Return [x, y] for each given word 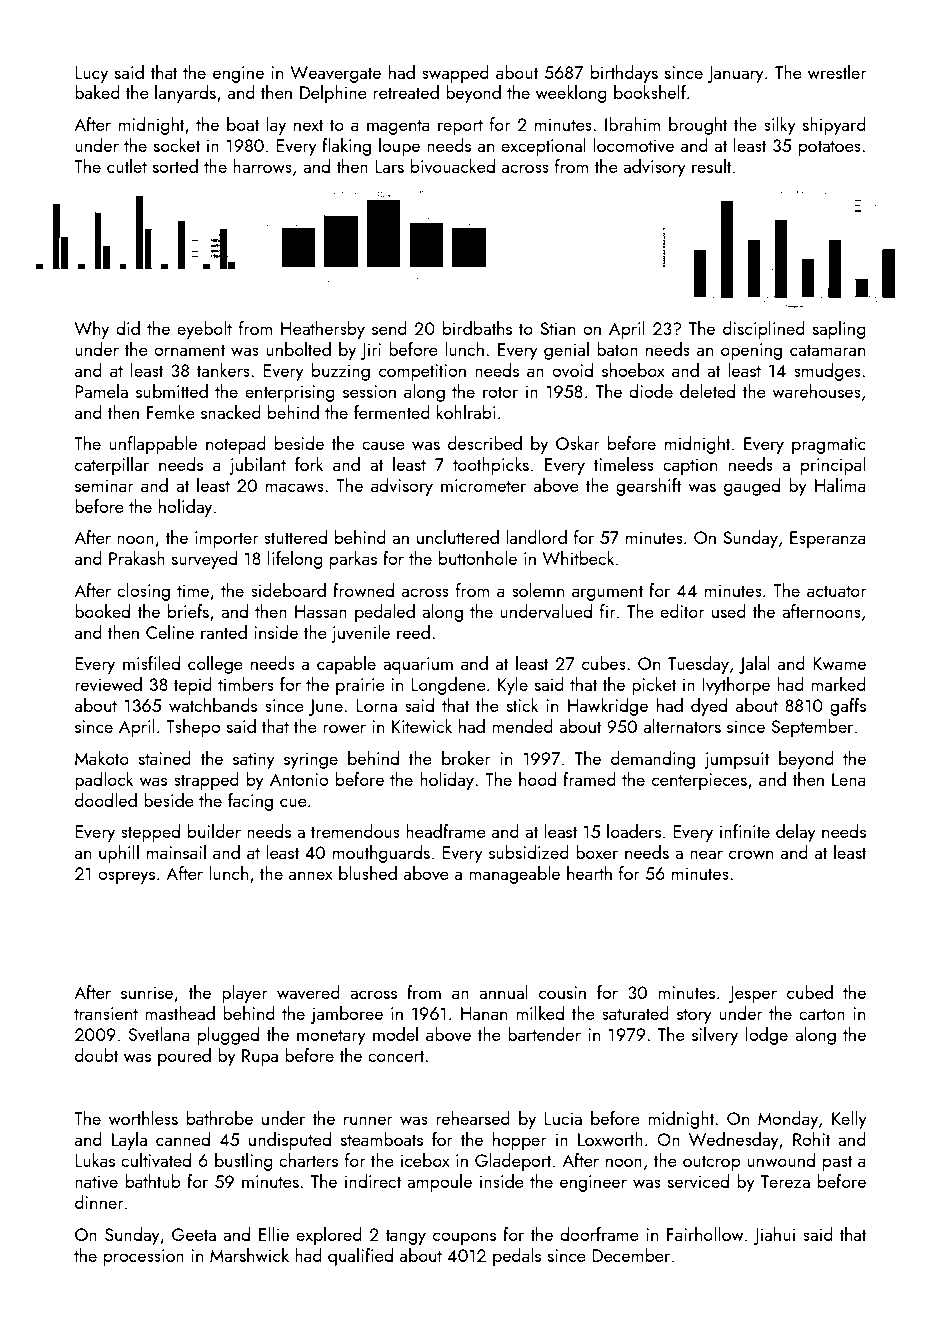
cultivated [156, 1160]
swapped [455, 74]
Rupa [260, 1057]
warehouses [816, 391]
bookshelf [650, 92]
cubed [810, 992]
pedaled [385, 613]
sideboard [288, 590]
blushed [368, 873]
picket [654, 686]
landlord [536, 537]
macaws [295, 487]
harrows [262, 166]
